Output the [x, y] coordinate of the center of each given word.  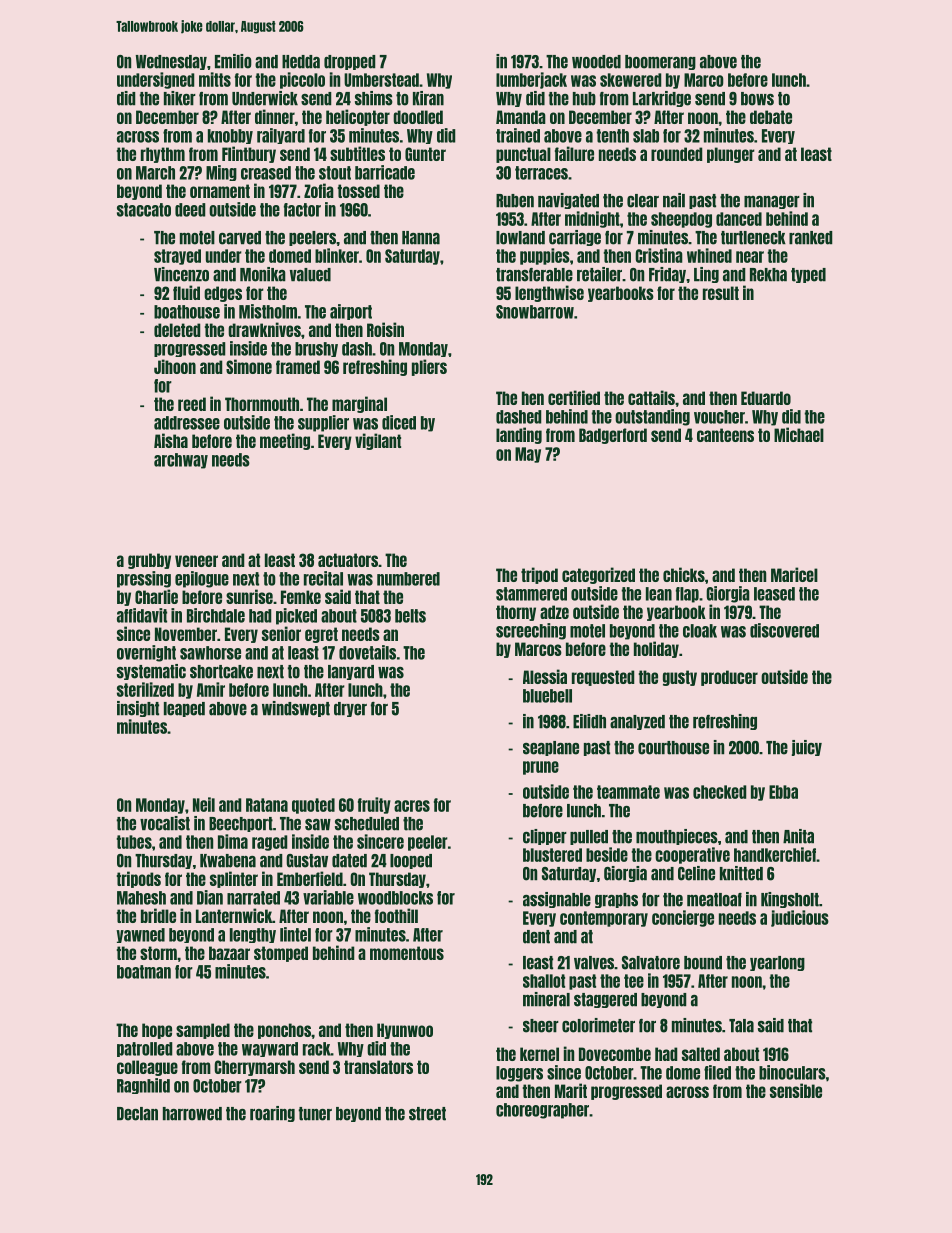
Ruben [515, 201]
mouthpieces [677, 837]
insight [138, 709]
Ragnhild [143, 1086]
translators [378, 1067]
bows [757, 99]
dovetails [367, 652]
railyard [281, 136]
